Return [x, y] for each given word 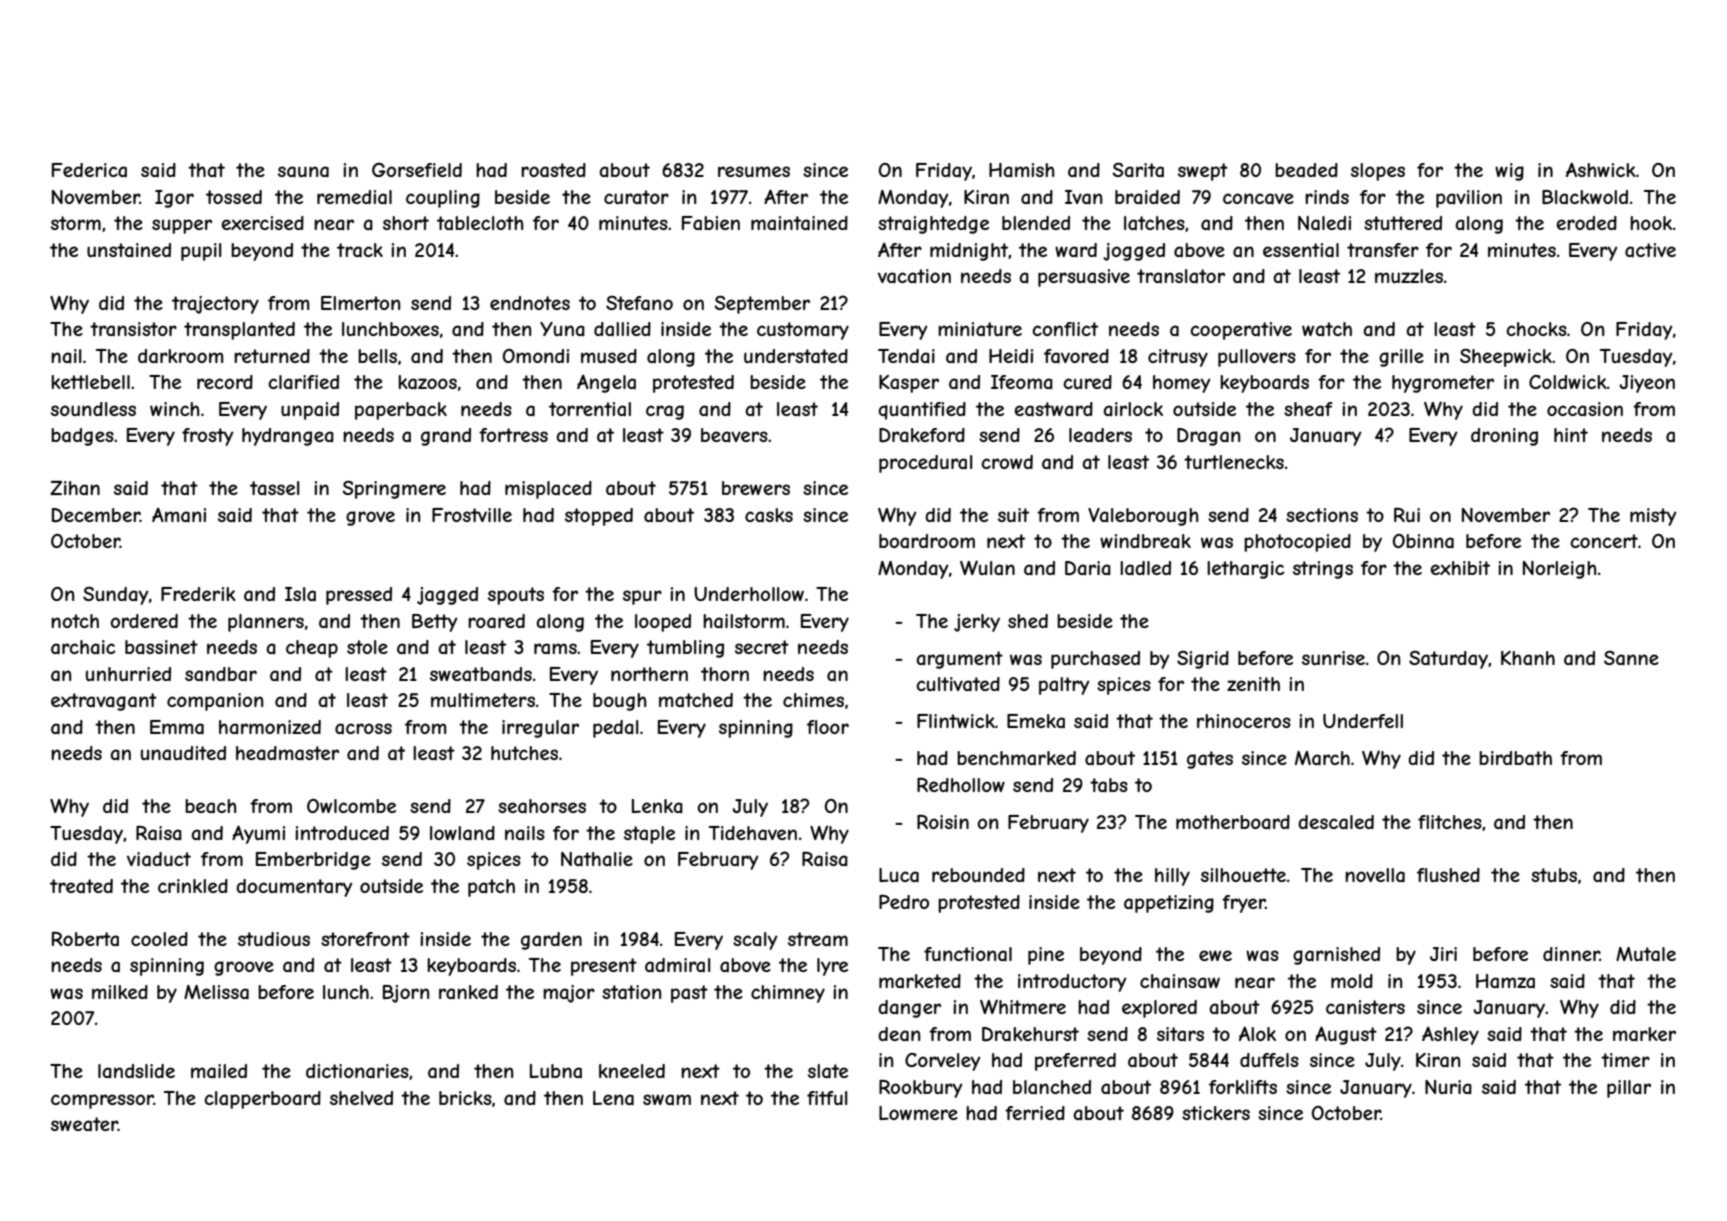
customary [803, 331]
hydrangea [288, 437]
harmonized [270, 727]
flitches [1450, 822]
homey [1182, 384]
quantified [922, 411]
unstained [129, 250]
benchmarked [1016, 758]
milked [120, 992]
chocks [1536, 329]
